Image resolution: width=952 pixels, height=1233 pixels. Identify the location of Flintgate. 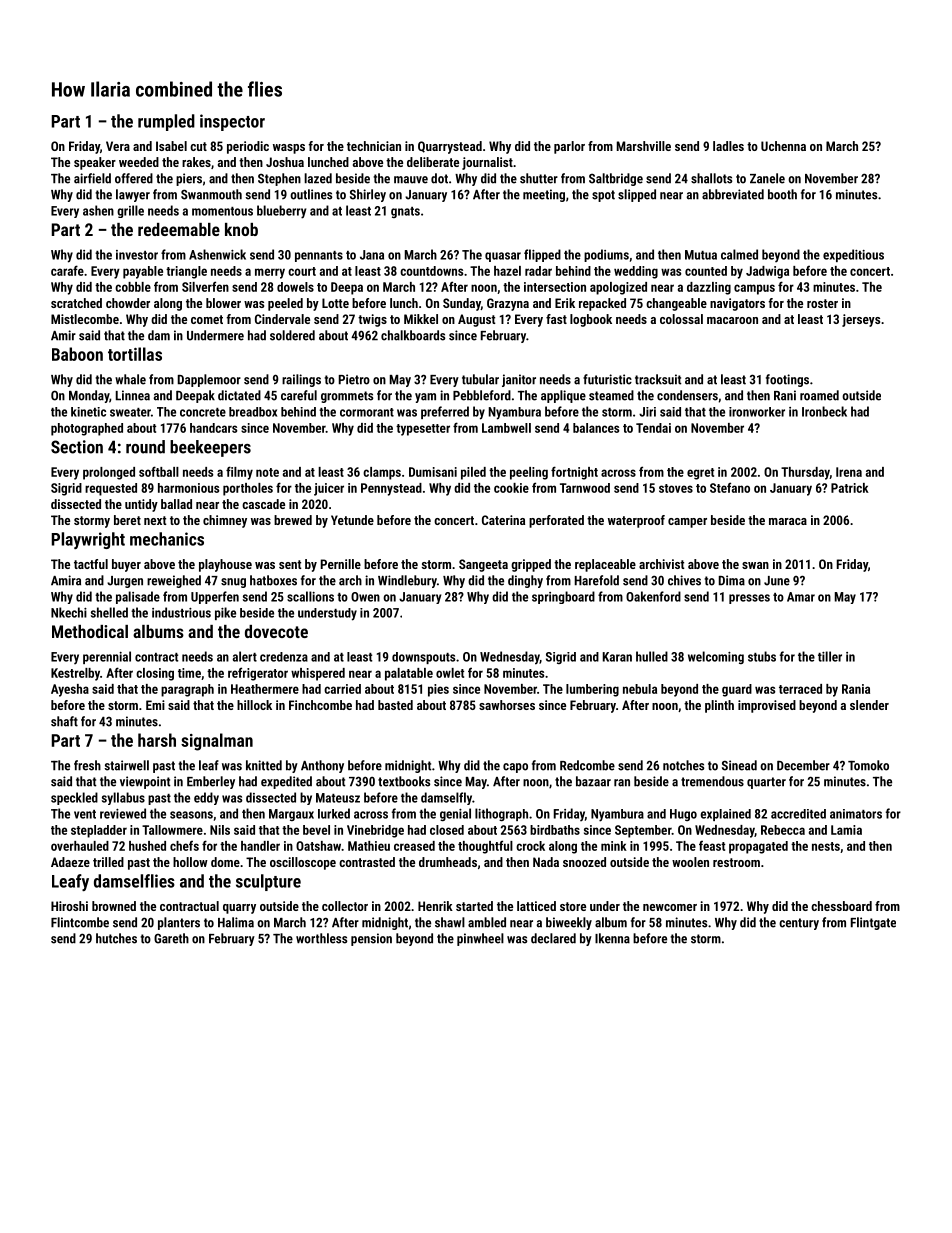
(873, 923).
